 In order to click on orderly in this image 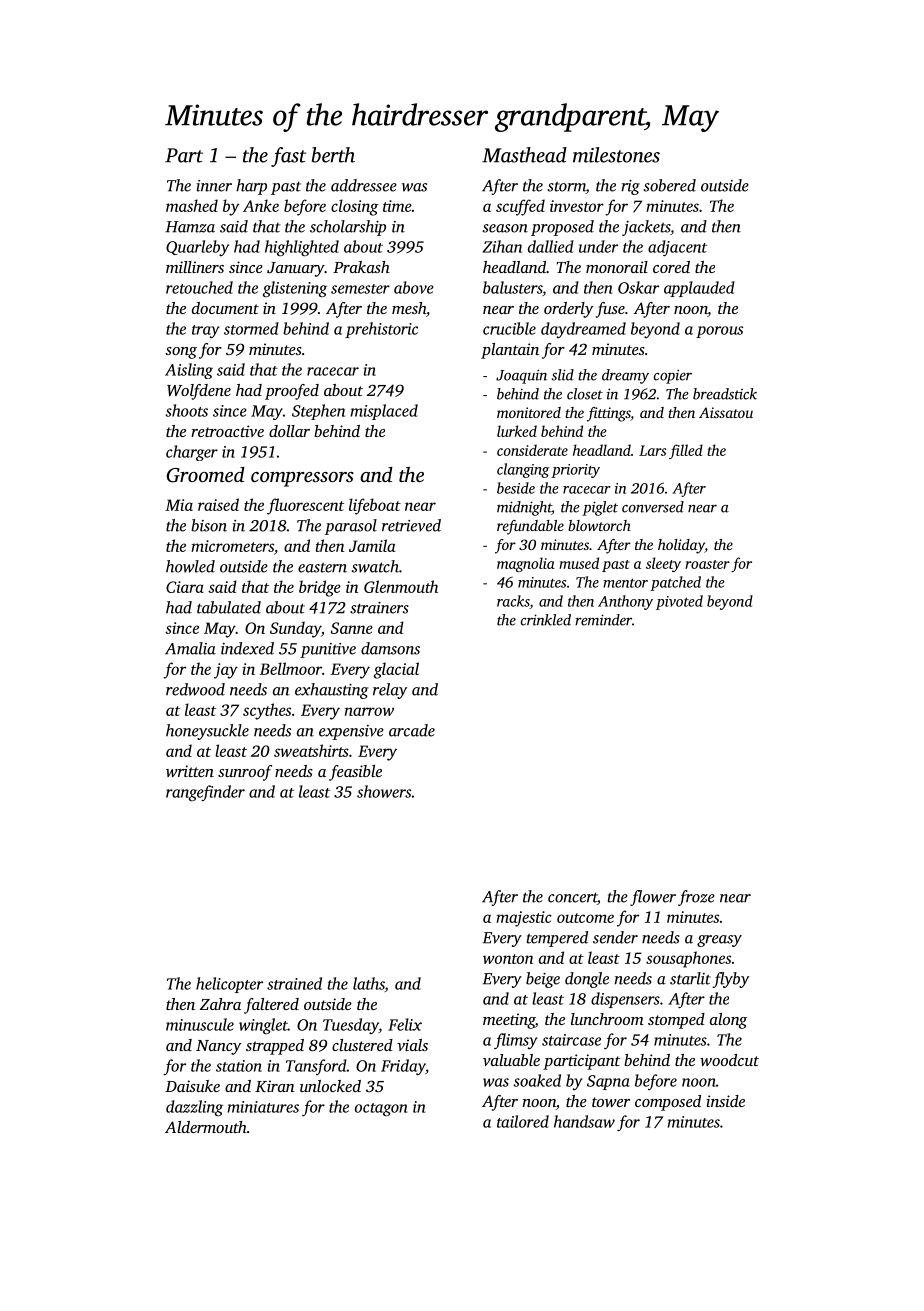, I will do `click(568, 310)`.
